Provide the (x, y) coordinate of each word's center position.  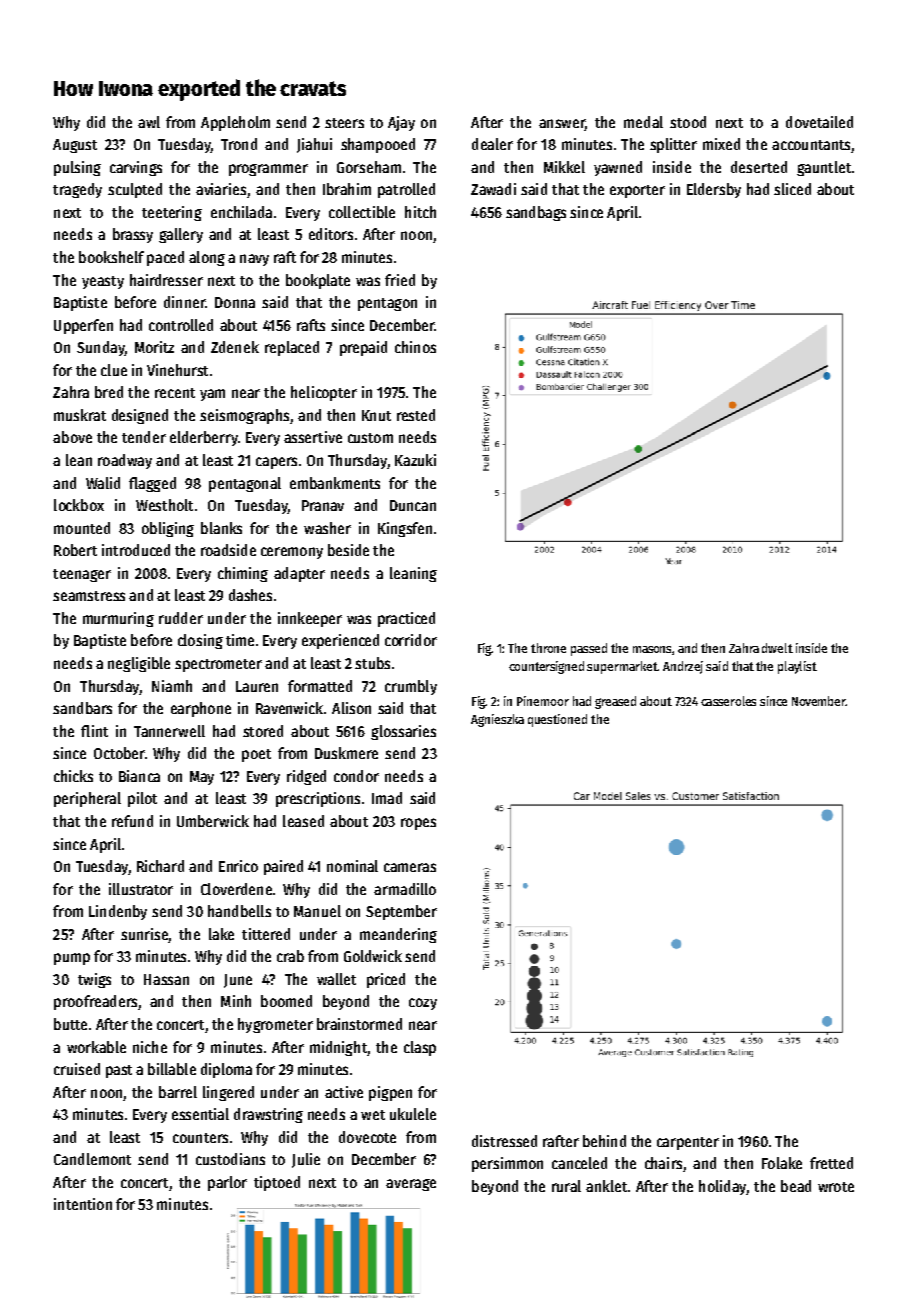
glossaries (403, 732)
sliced (792, 189)
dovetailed (819, 122)
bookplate (318, 281)
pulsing (77, 168)
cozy (423, 1004)
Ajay (401, 123)
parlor (227, 1183)
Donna (235, 302)
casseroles (728, 701)
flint (94, 731)
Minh (236, 1001)
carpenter (688, 1143)
